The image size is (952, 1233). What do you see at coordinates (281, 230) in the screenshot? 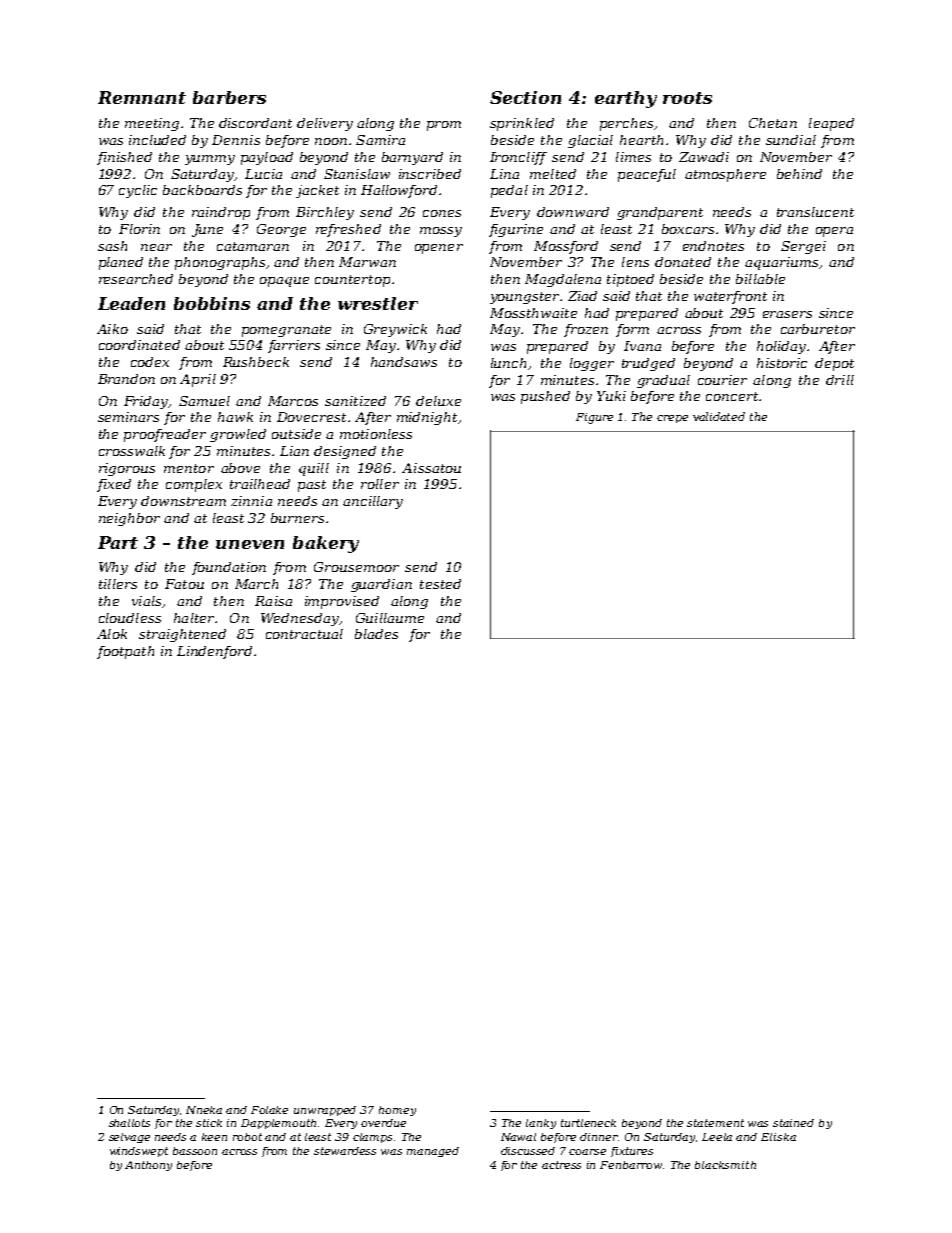
I see `George` at bounding box center [281, 230].
